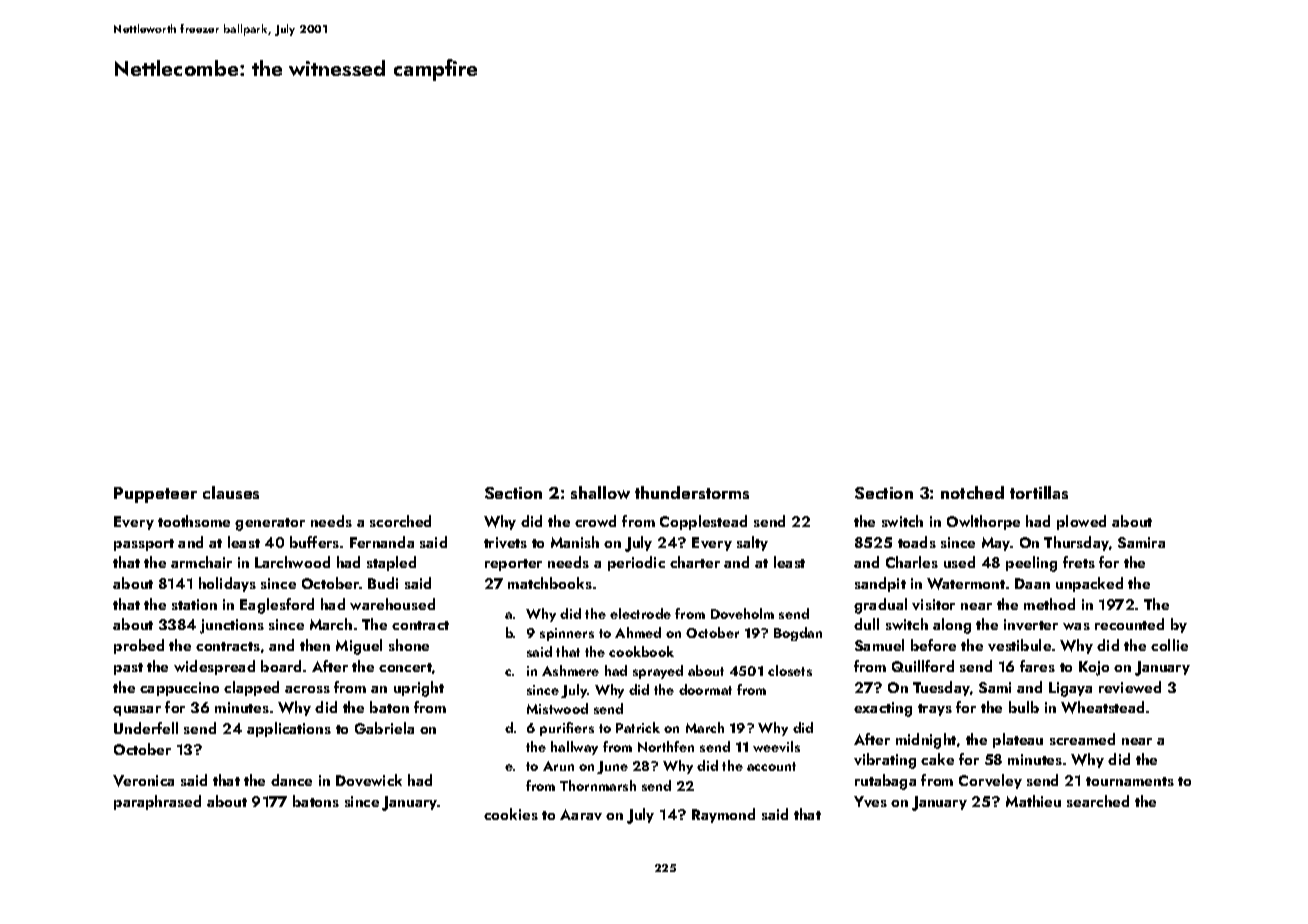  I want to click on station, so click(194, 604).
